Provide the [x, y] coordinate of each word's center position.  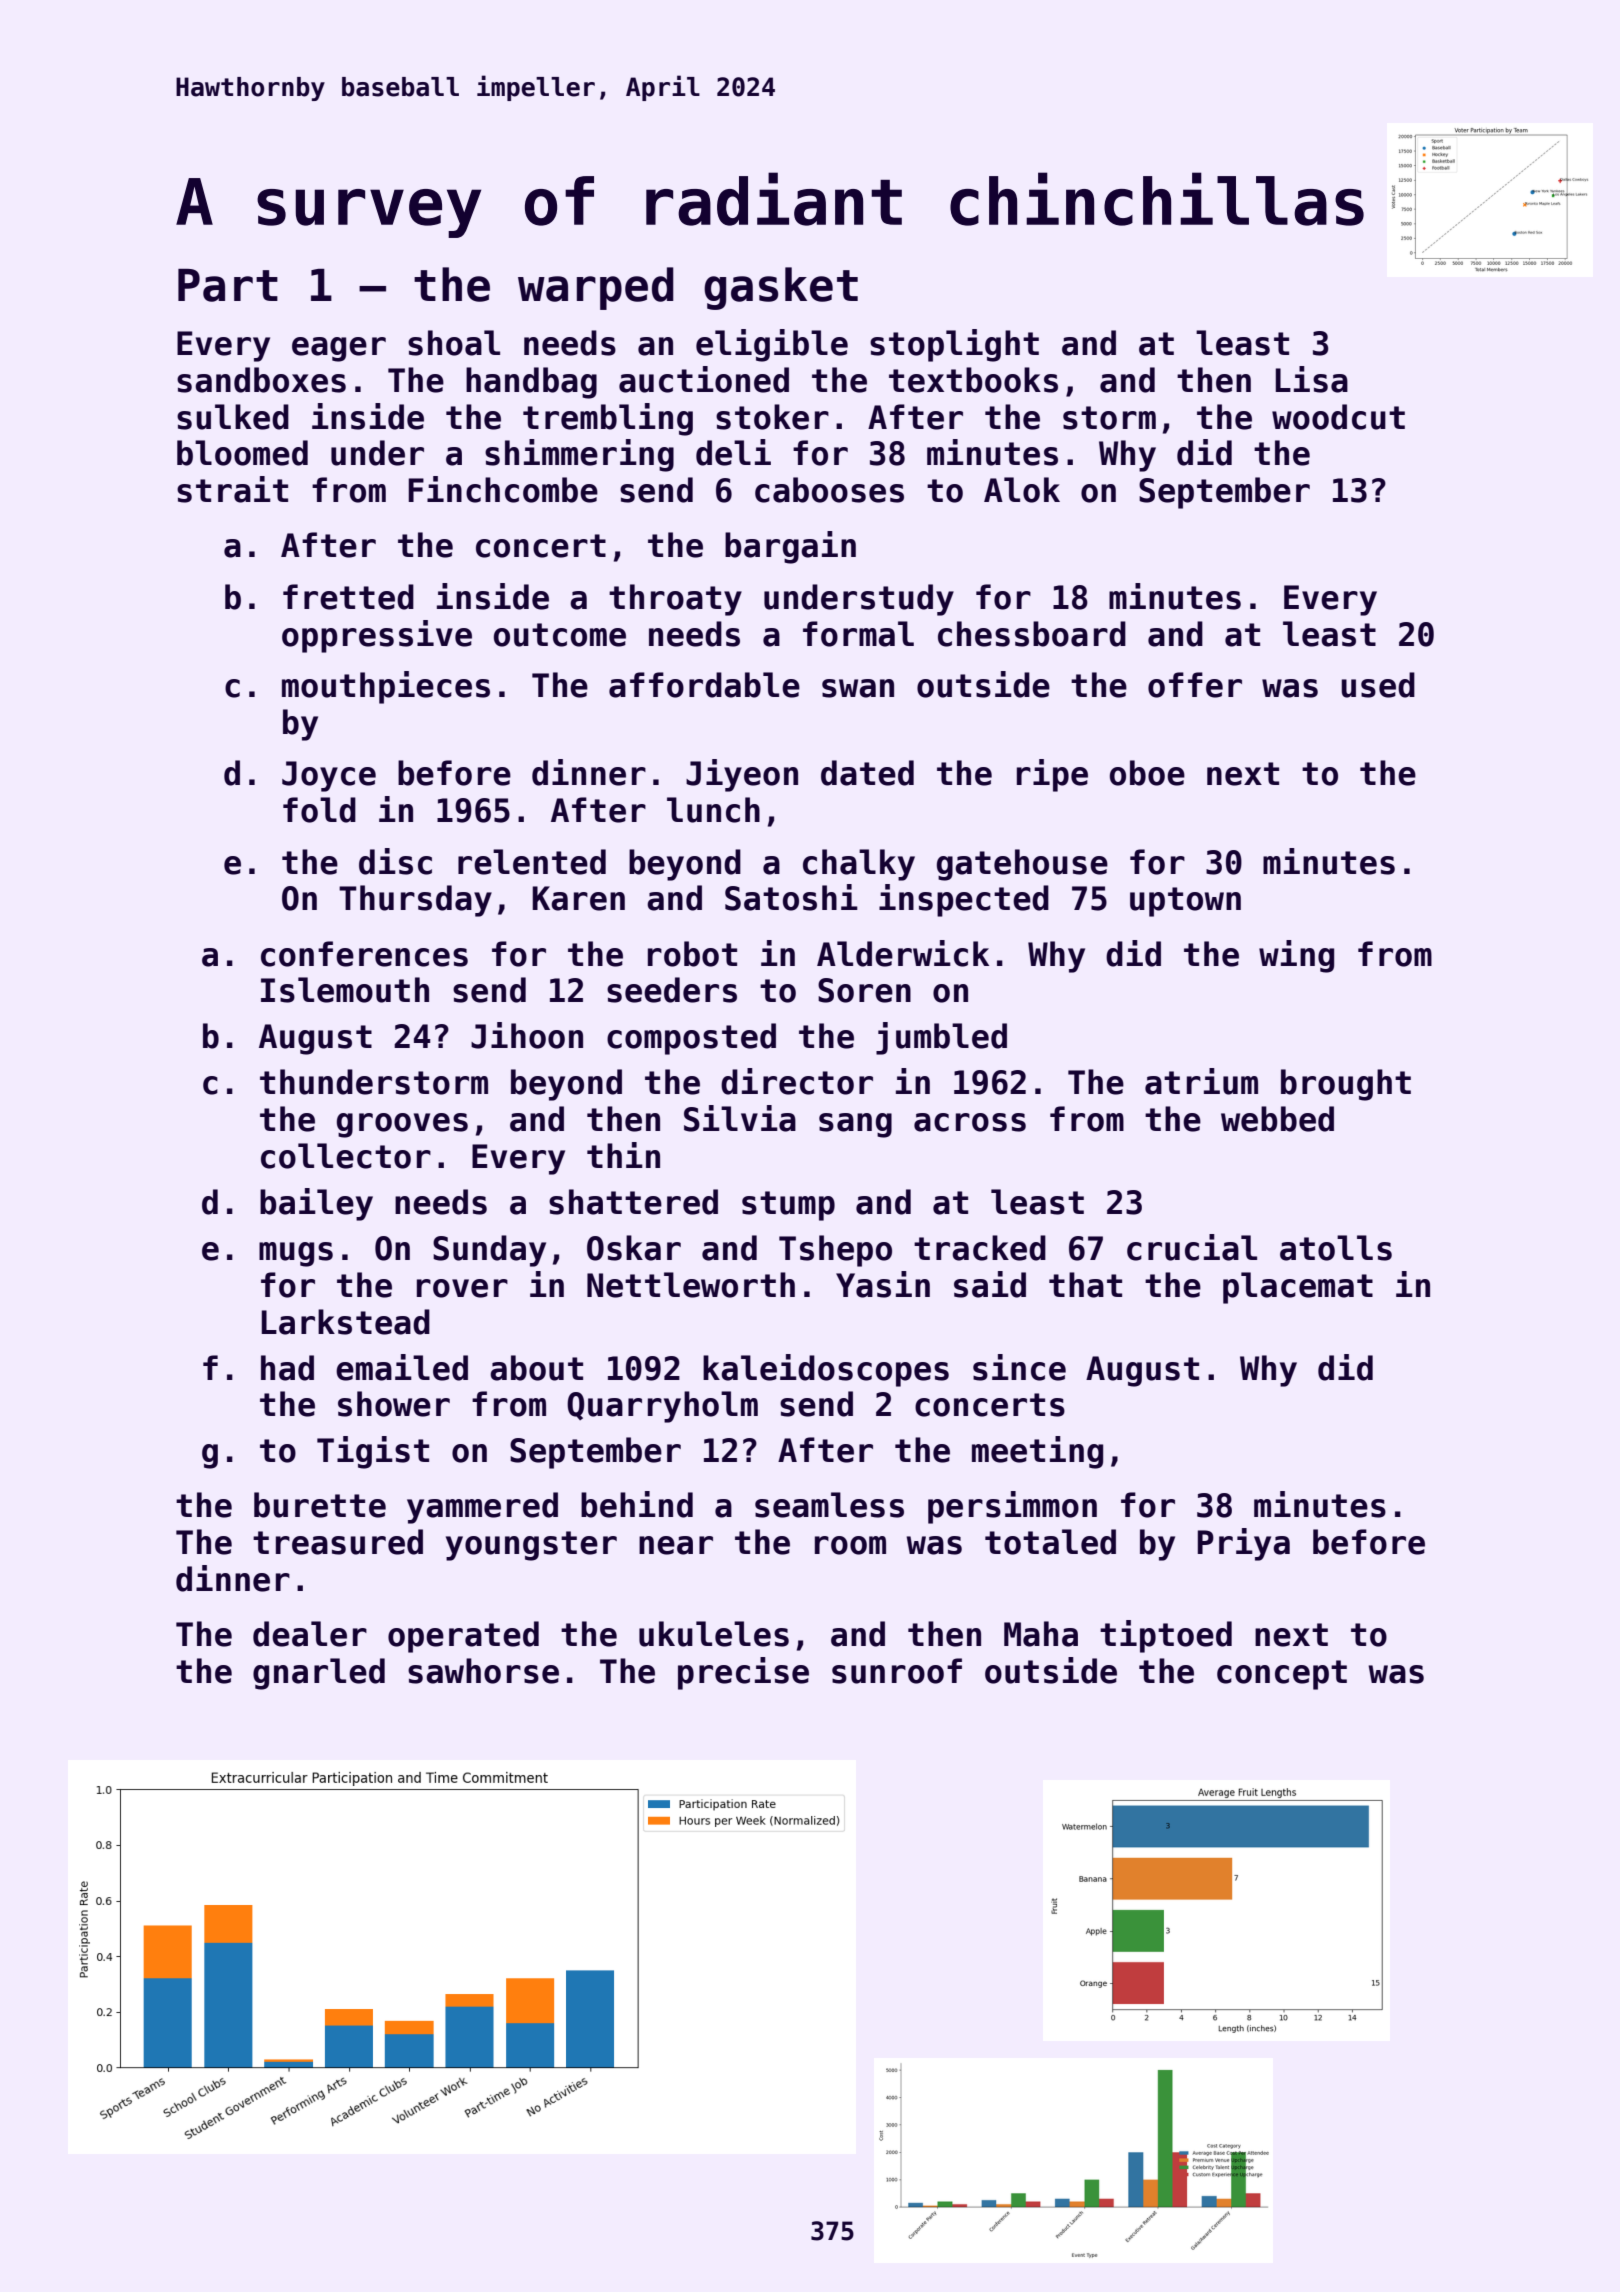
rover [462, 1288]
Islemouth [345, 990]
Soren [864, 990]
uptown [1185, 902]
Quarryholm [662, 1407]
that [1085, 1285]
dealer [310, 1634]
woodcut [1338, 417]
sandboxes [261, 380]
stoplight [954, 345]
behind [637, 1504]
